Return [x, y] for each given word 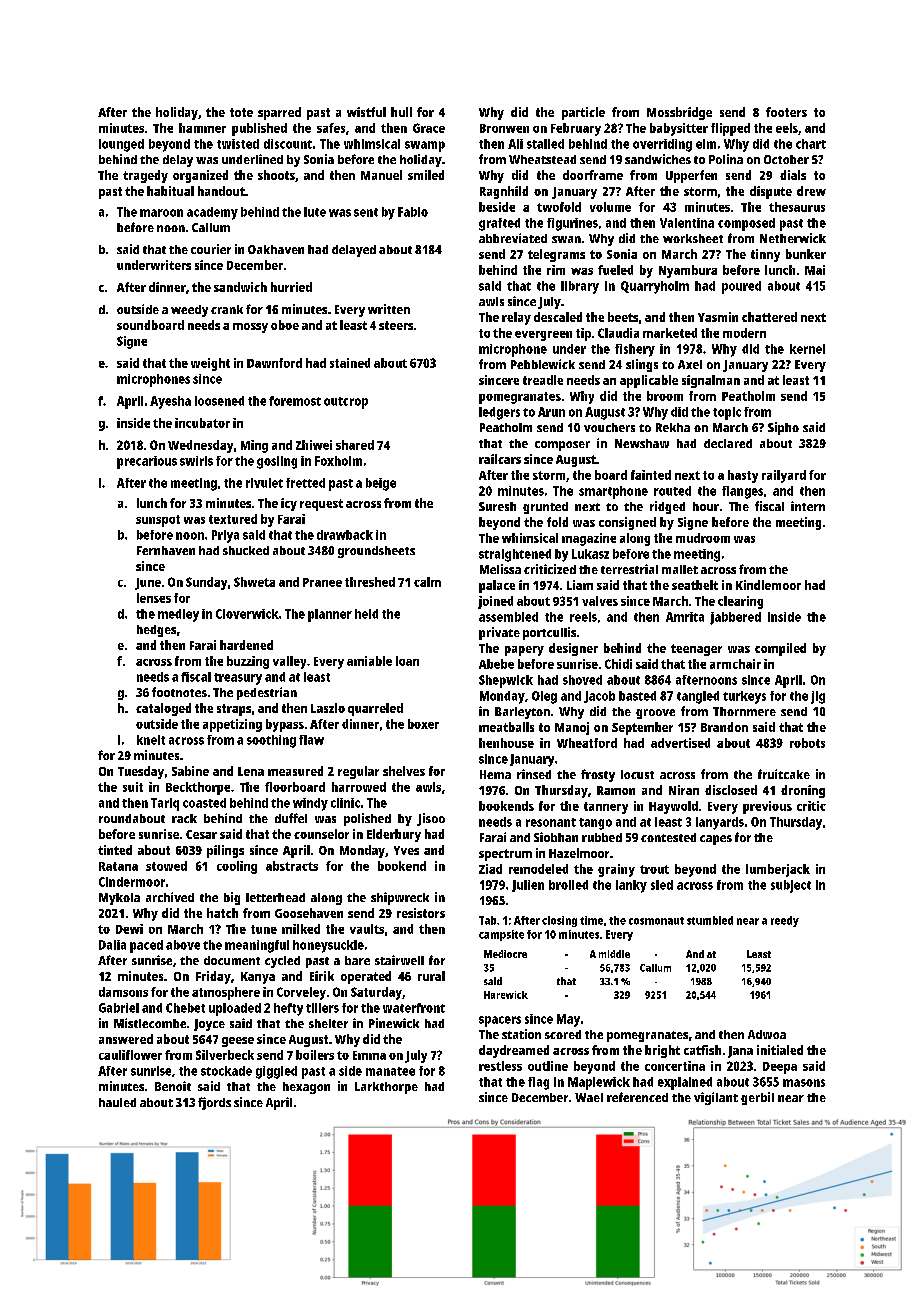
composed [746, 224]
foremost [295, 401]
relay [516, 318]
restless [500, 1066]
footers [786, 112]
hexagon [306, 1088]
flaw [311, 740]
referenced [637, 1097]
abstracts [292, 866]
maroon [161, 213]
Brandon [724, 727]
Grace [429, 128]
